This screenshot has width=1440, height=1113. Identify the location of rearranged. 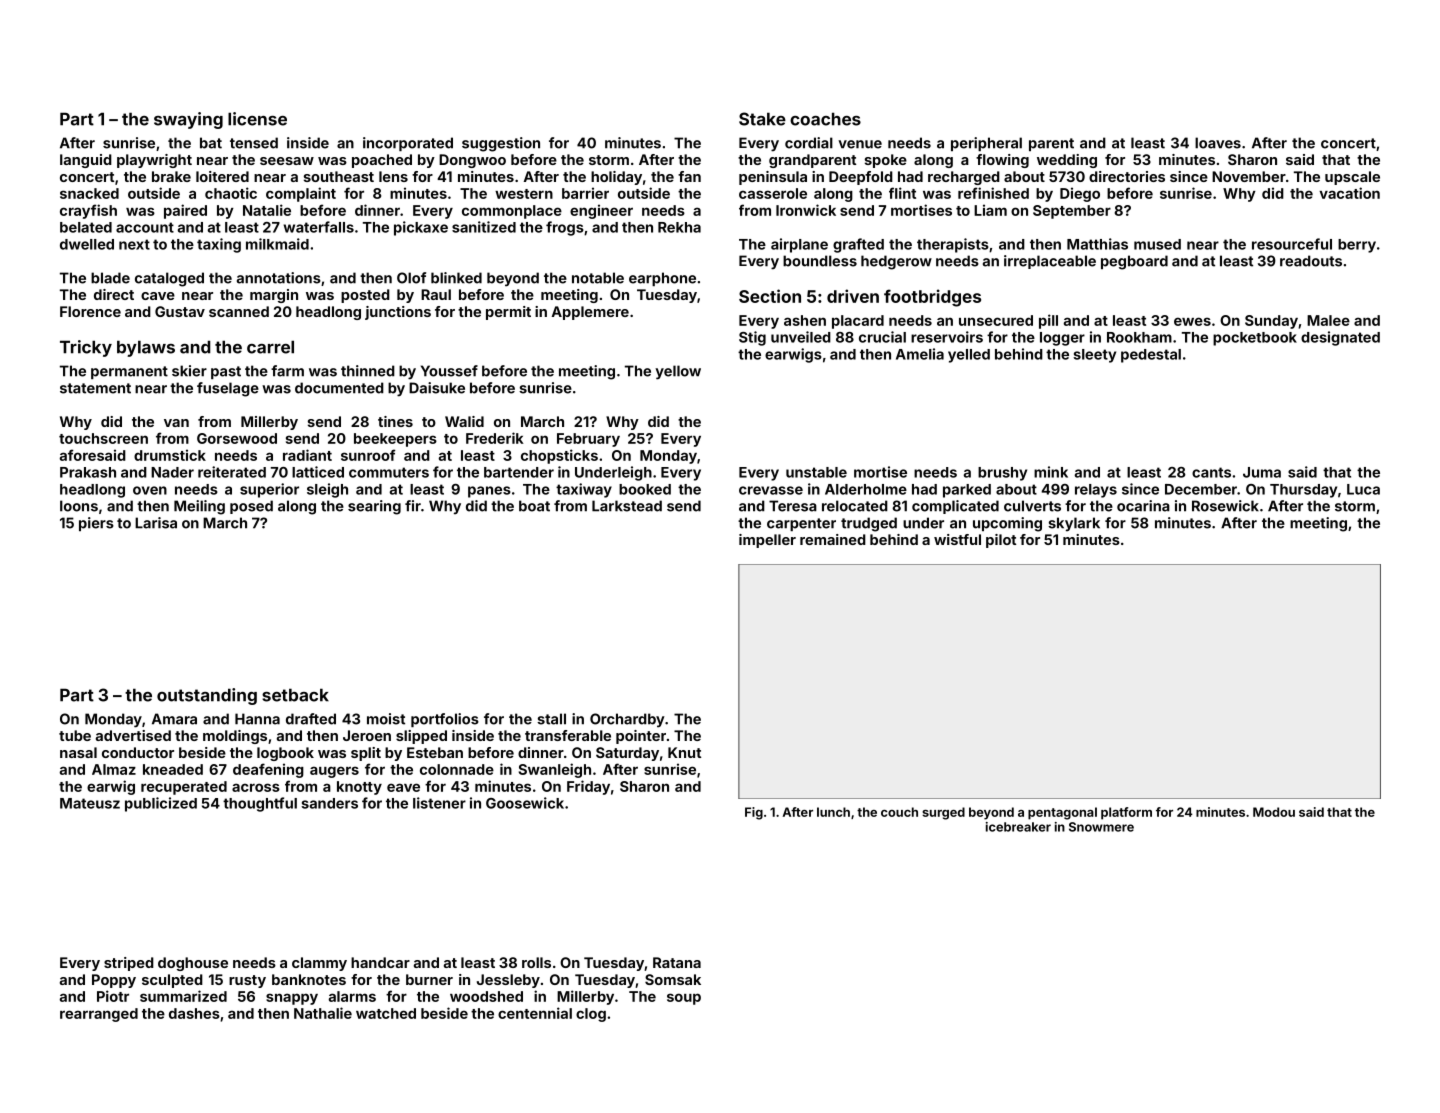
(99, 1015).
